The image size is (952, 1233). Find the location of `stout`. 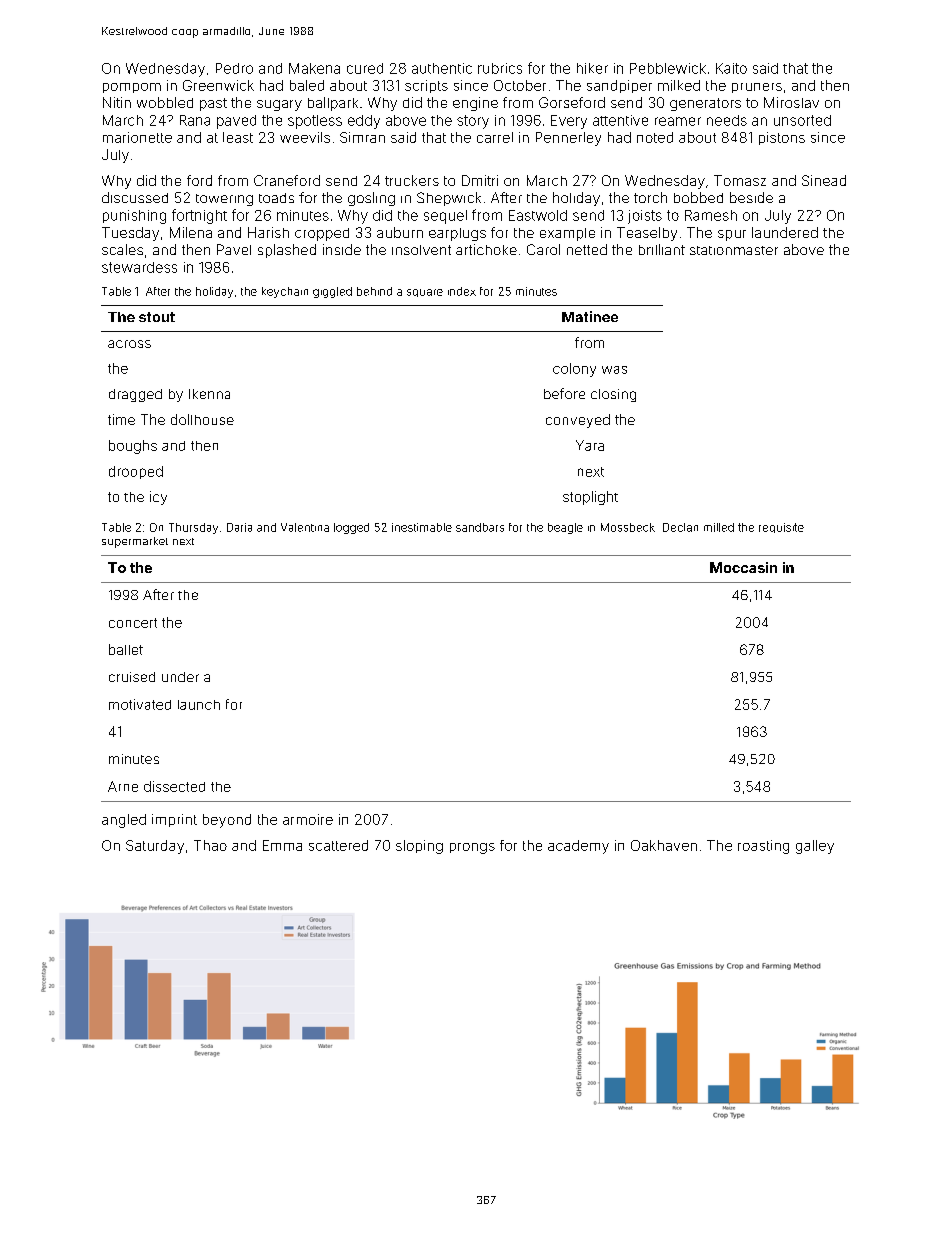

stout is located at coordinates (157, 317).
